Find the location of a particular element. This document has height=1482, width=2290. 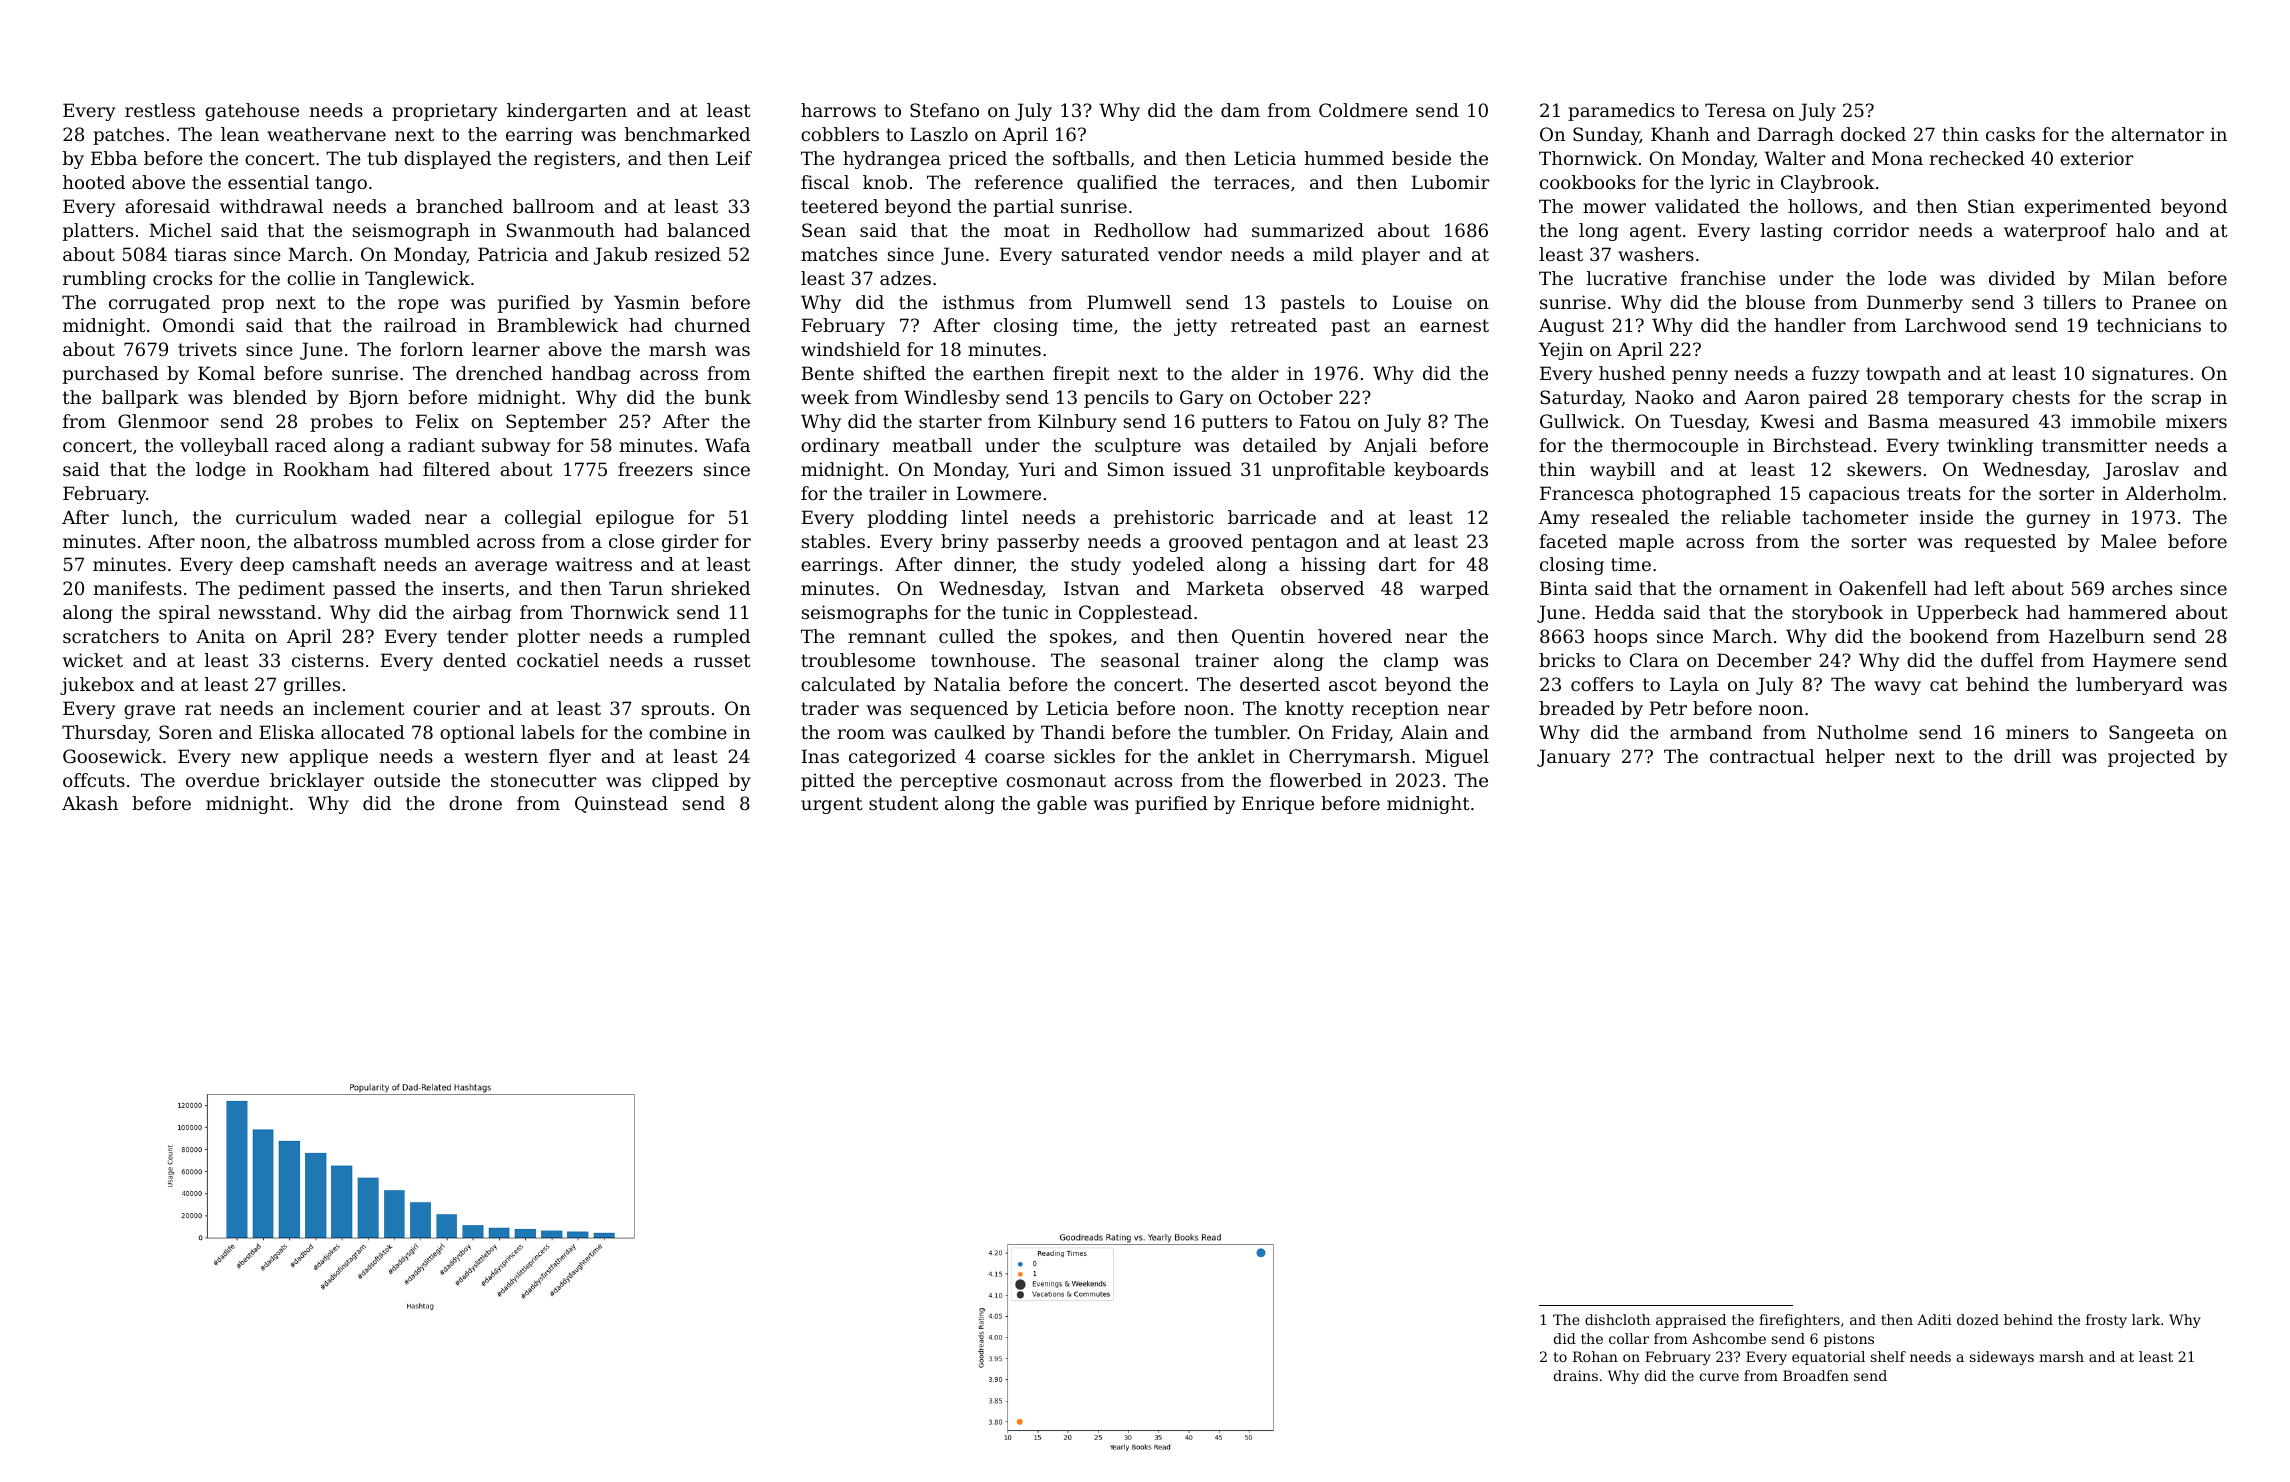

projected is located at coordinates (2151, 758).
